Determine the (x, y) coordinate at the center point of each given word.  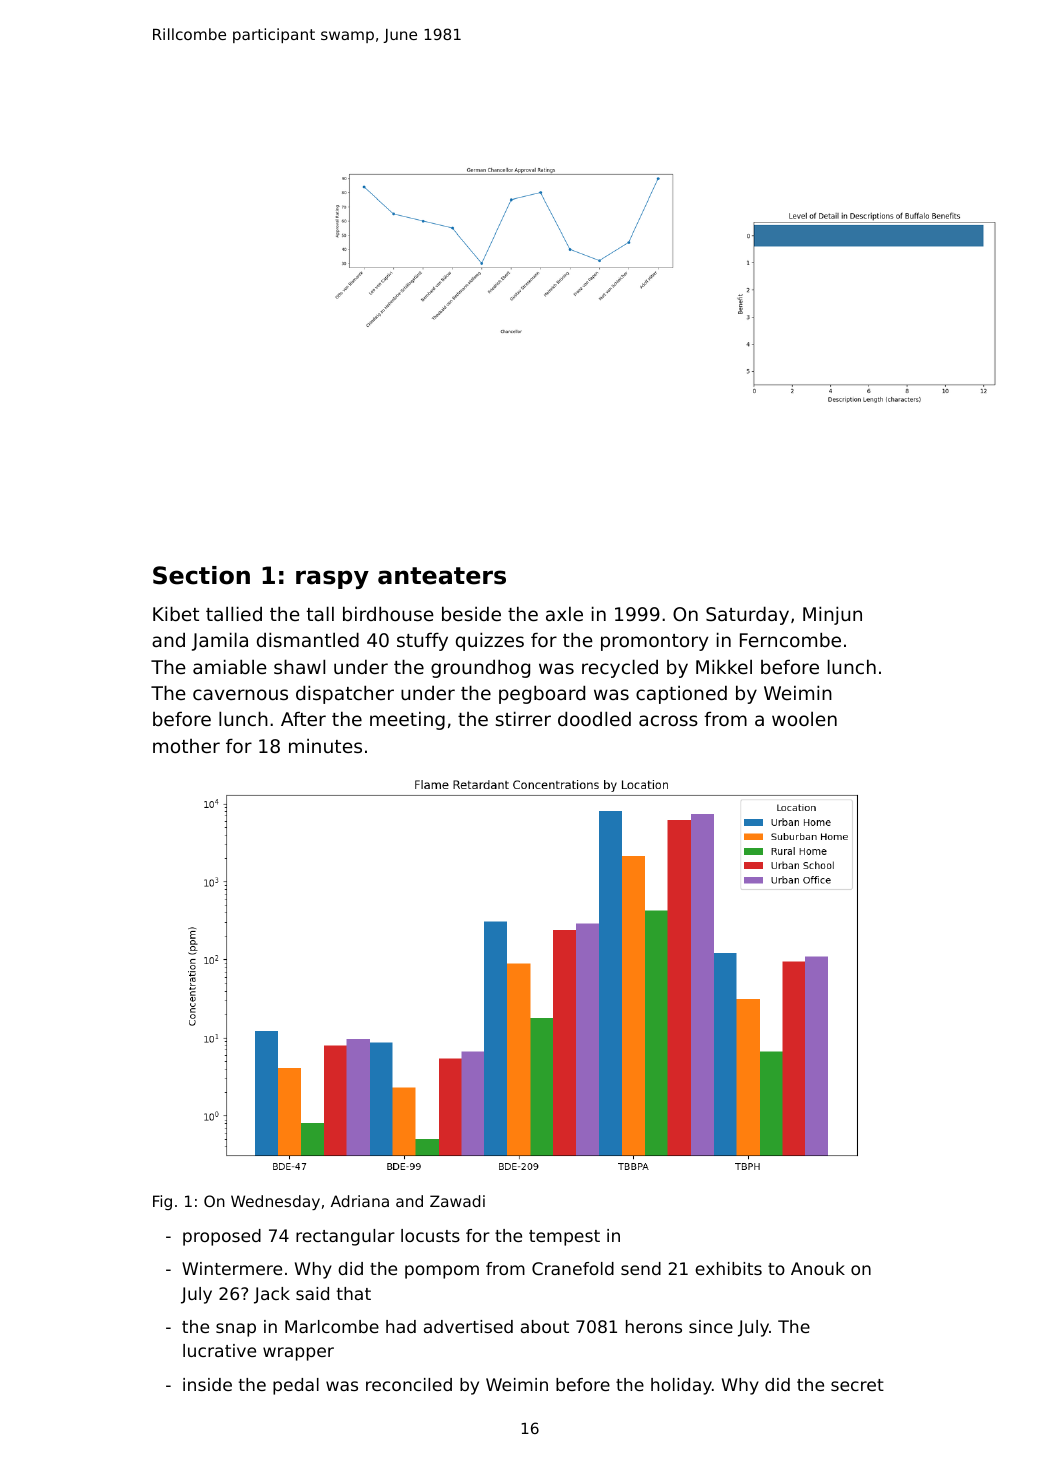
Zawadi (457, 1201)
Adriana (360, 1201)
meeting (407, 721)
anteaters (442, 576)
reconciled (409, 1384)
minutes (325, 746)
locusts (430, 1235)
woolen (804, 719)
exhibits (728, 1268)
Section (201, 575)
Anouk (818, 1268)
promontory (654, 642)
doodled (594, 718)
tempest (564, 1238)
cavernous (240, 694)
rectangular (345, 1237)
